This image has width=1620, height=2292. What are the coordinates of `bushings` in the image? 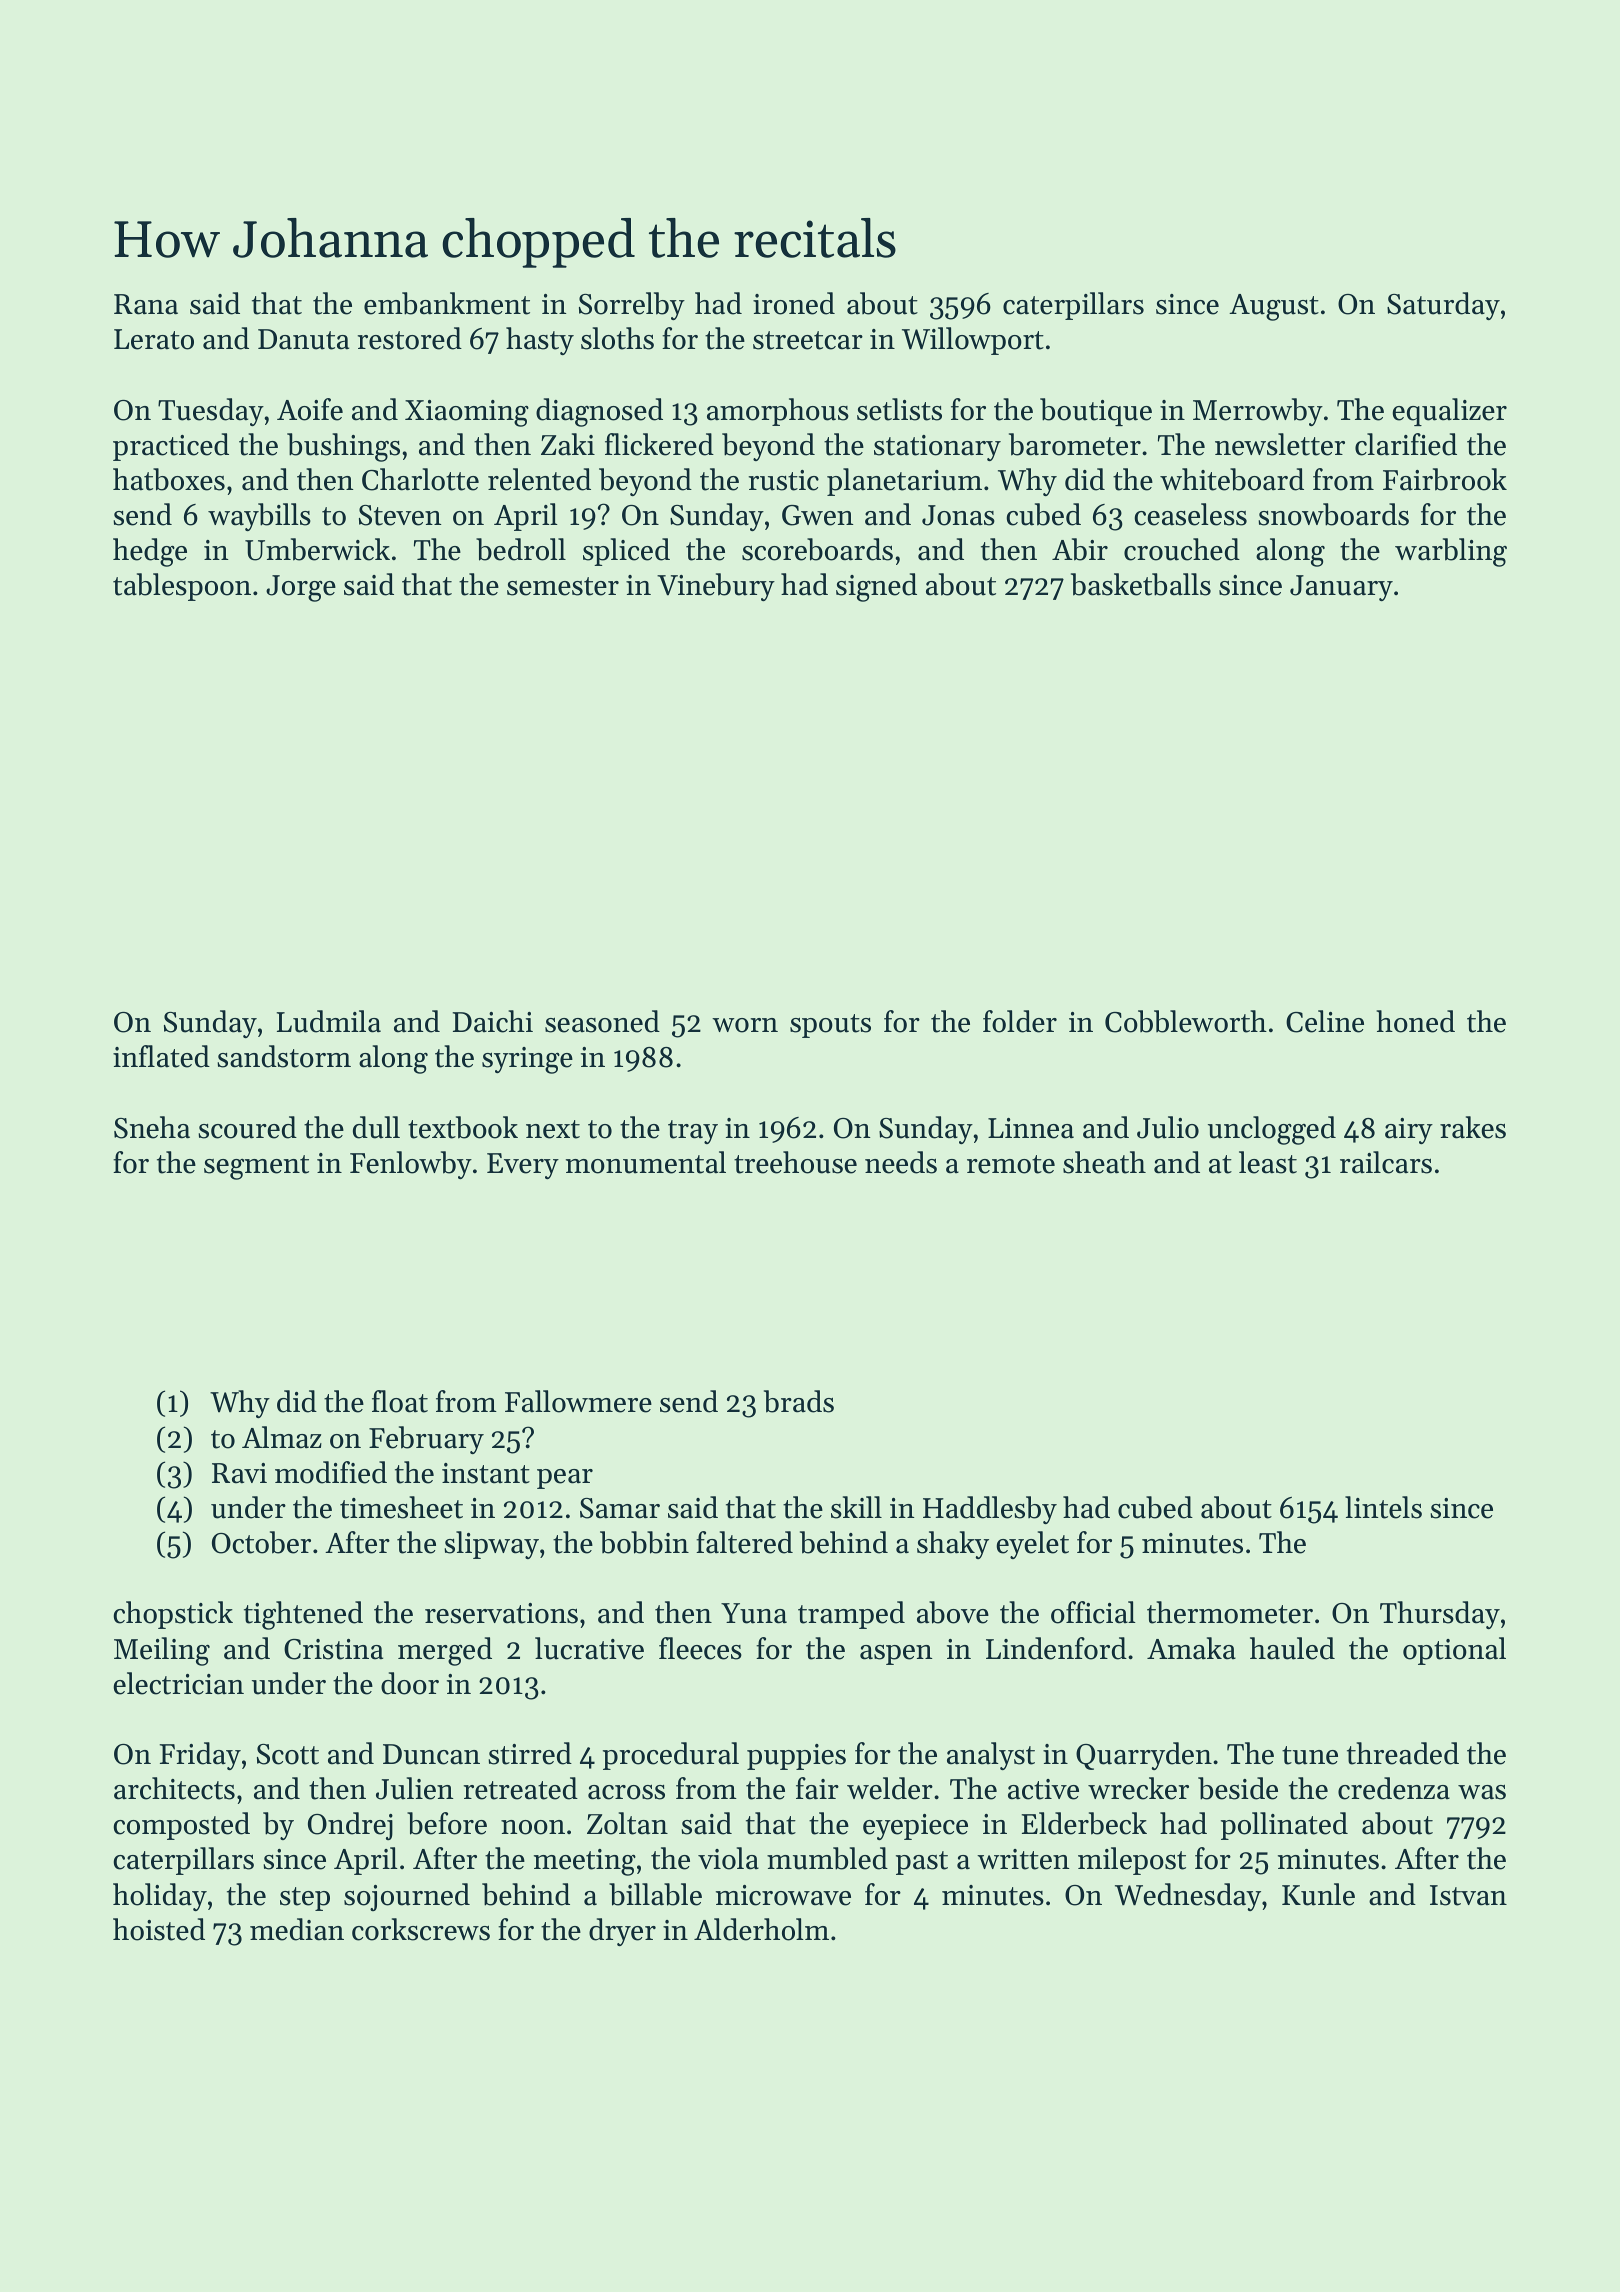 It's located at (343, 447).
